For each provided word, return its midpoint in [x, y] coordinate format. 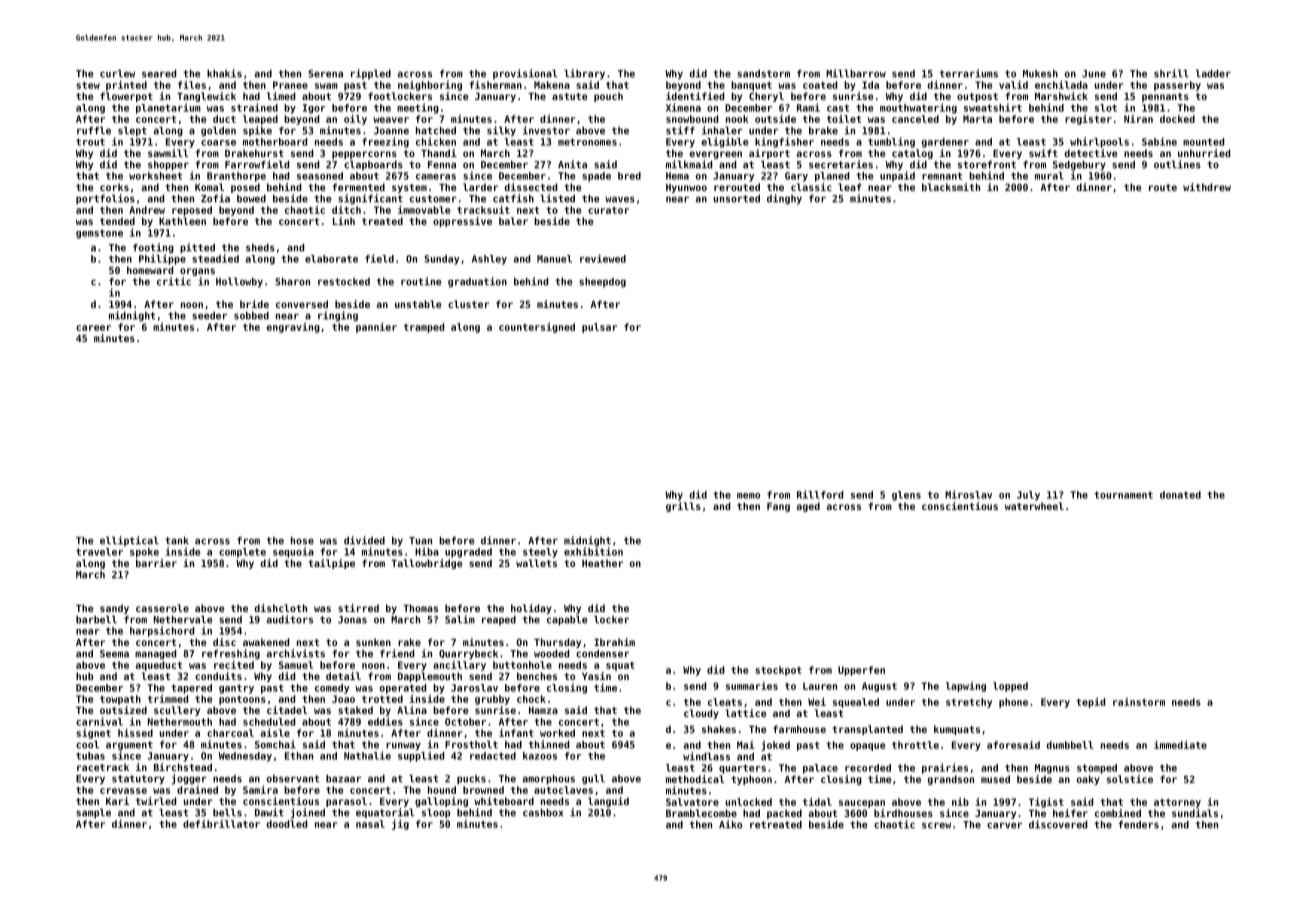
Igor [314, 109]
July [1028, 496]
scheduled [269, 722]
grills [683, 507]
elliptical [129, 541]
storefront [987, 165]
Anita [572, 164]
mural [1049, 176]
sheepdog [602, 283]
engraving [293, 328]
